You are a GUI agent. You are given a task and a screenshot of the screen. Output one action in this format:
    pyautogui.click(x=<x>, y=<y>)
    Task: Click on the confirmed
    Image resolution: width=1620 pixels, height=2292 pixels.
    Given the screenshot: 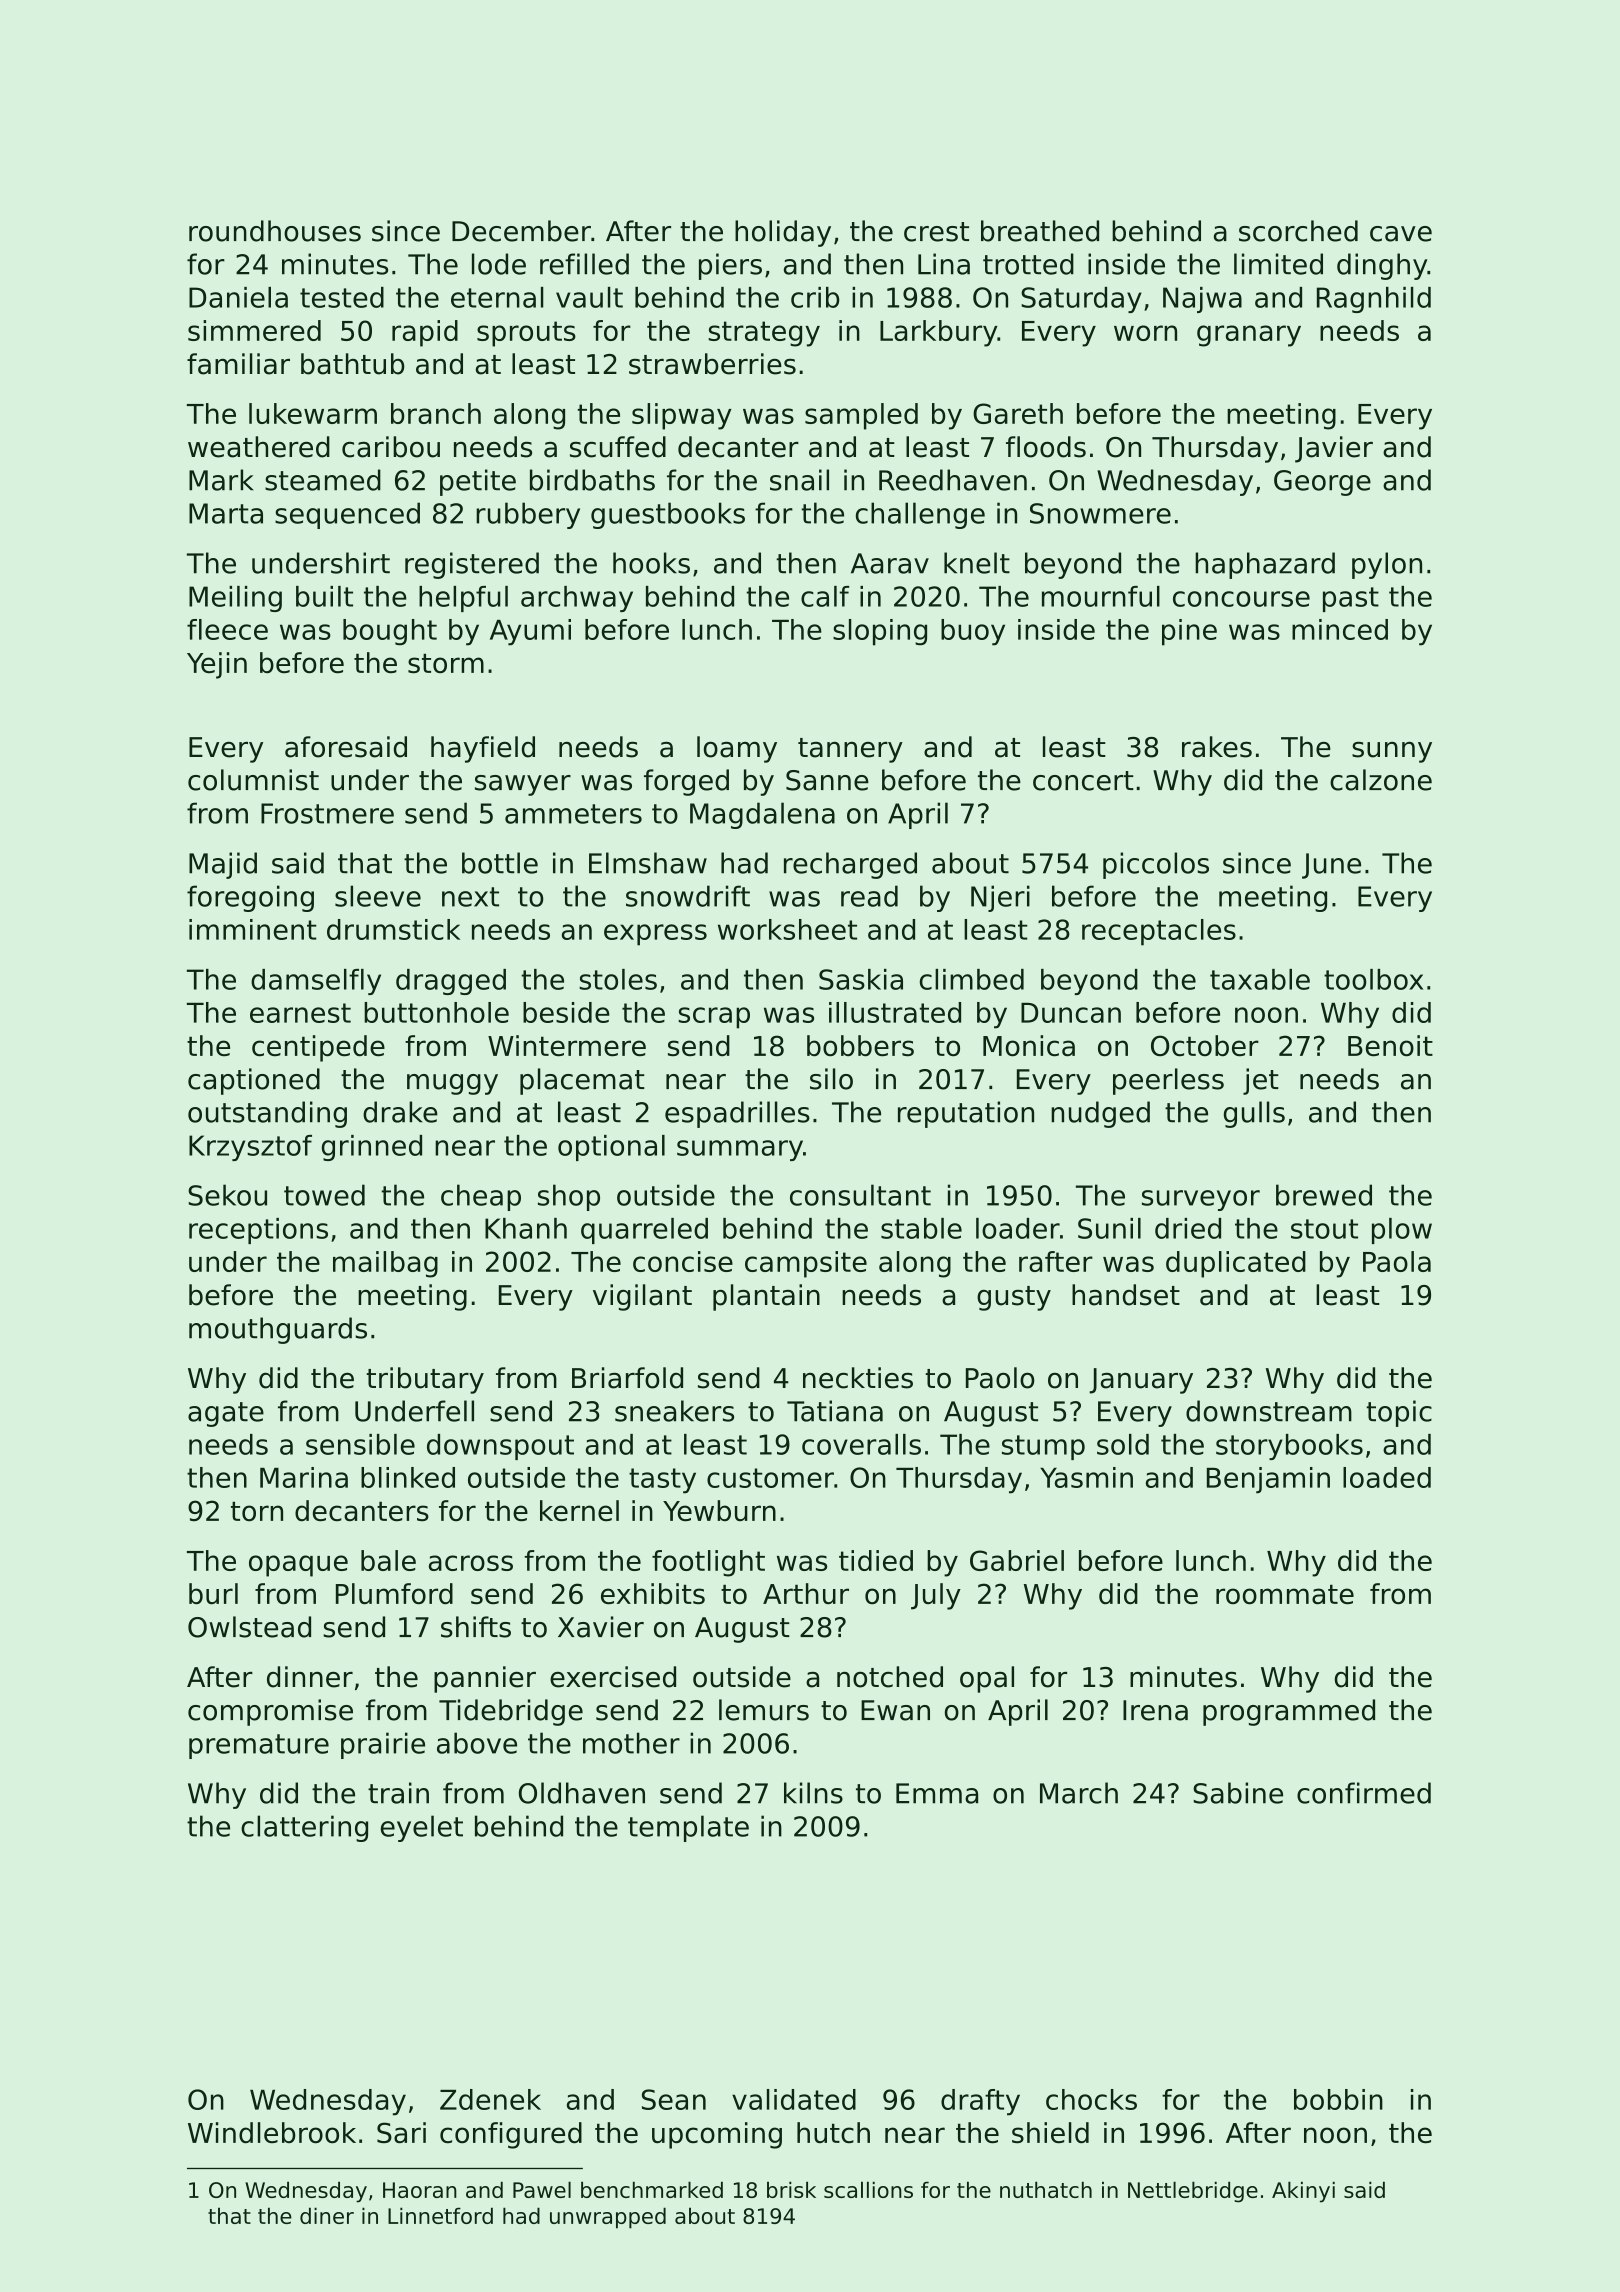 What is the action you would take?
    pyautogui.click(x=1364, y=1793)
